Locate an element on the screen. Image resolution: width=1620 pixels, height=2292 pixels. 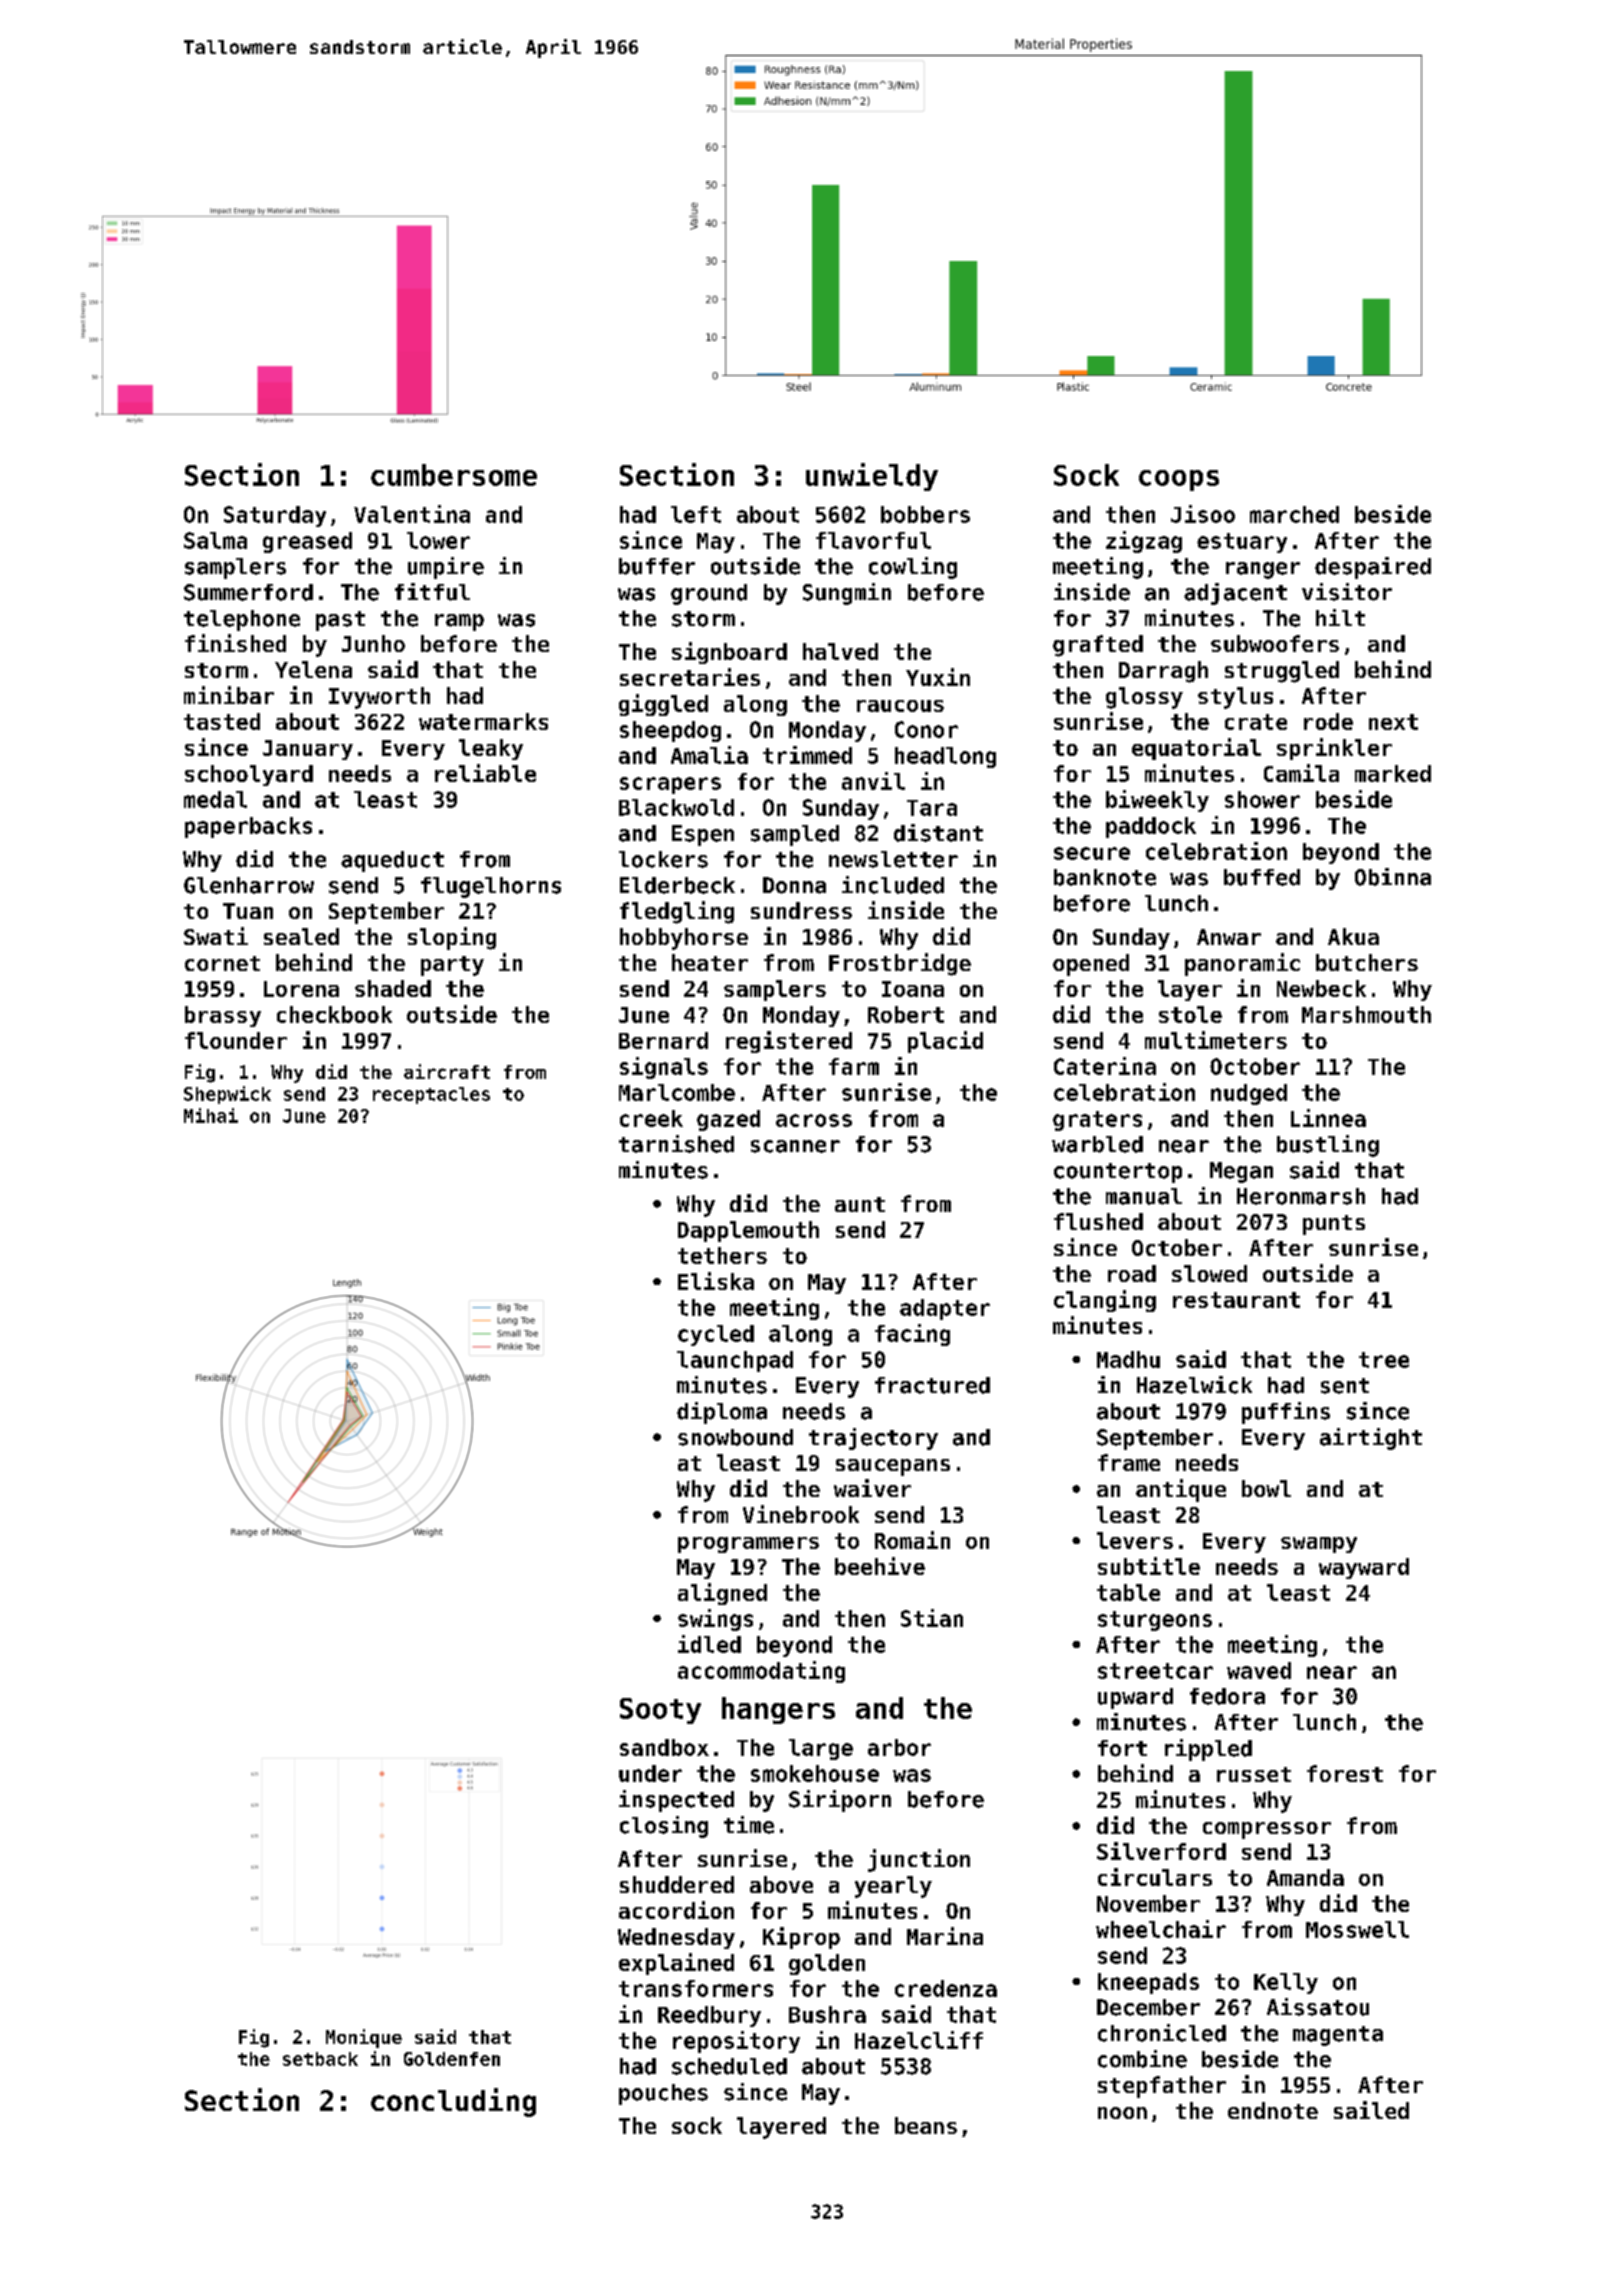
Yuxin is located at coordinates (938, 677).
